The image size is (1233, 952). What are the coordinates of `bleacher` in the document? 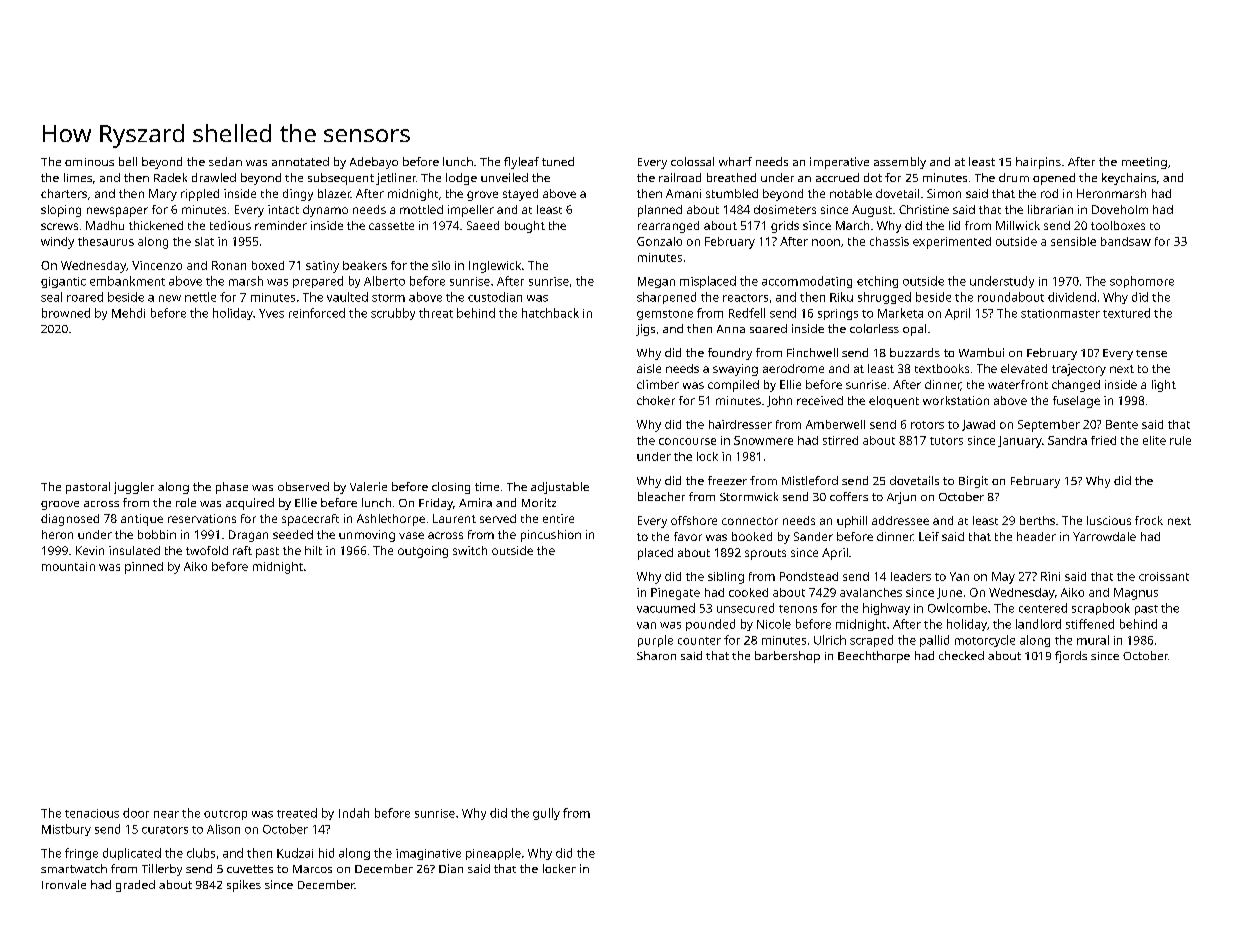 It's located at (661, 496).
